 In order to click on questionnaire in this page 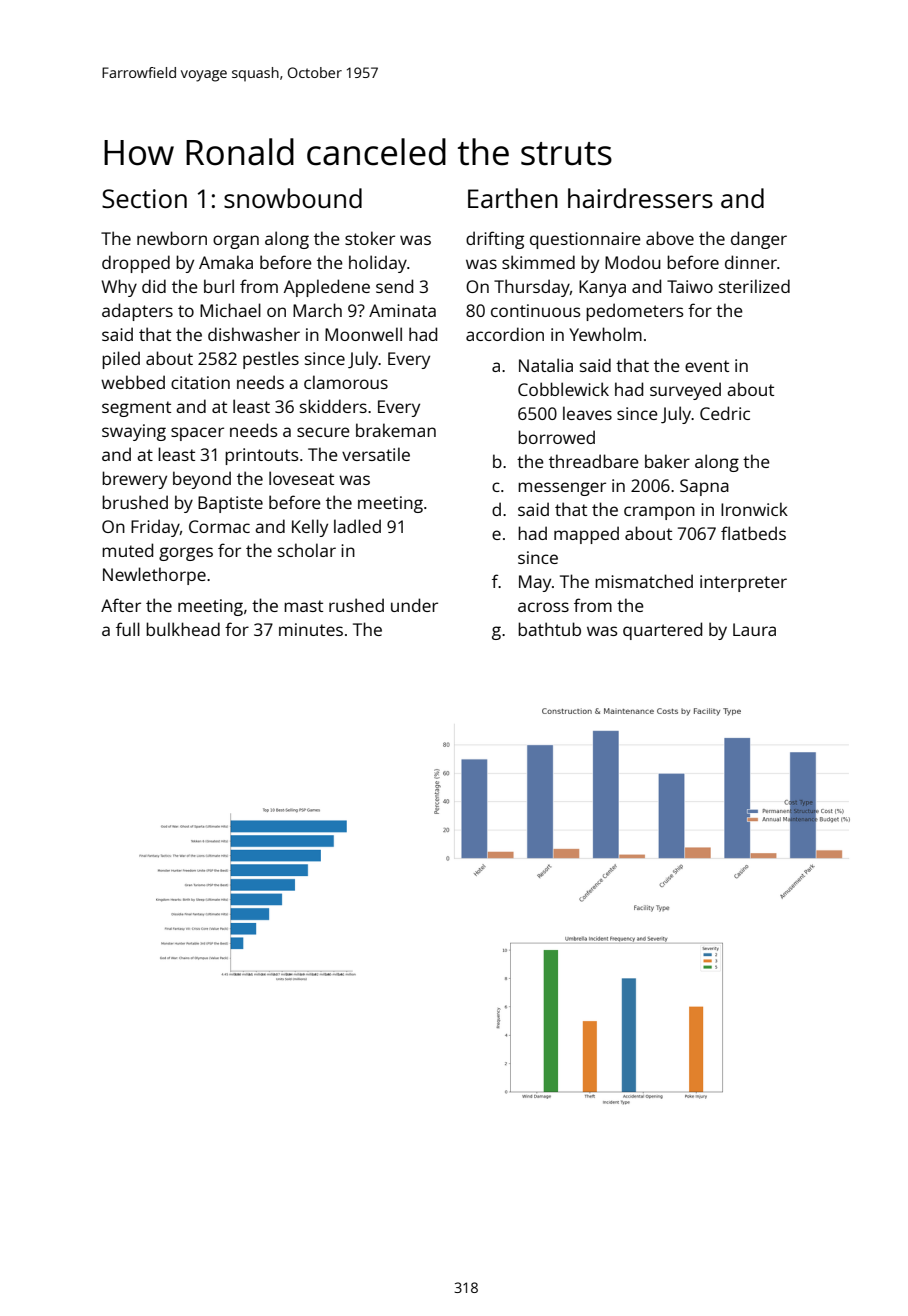, I will do `click(585, 240)`.
